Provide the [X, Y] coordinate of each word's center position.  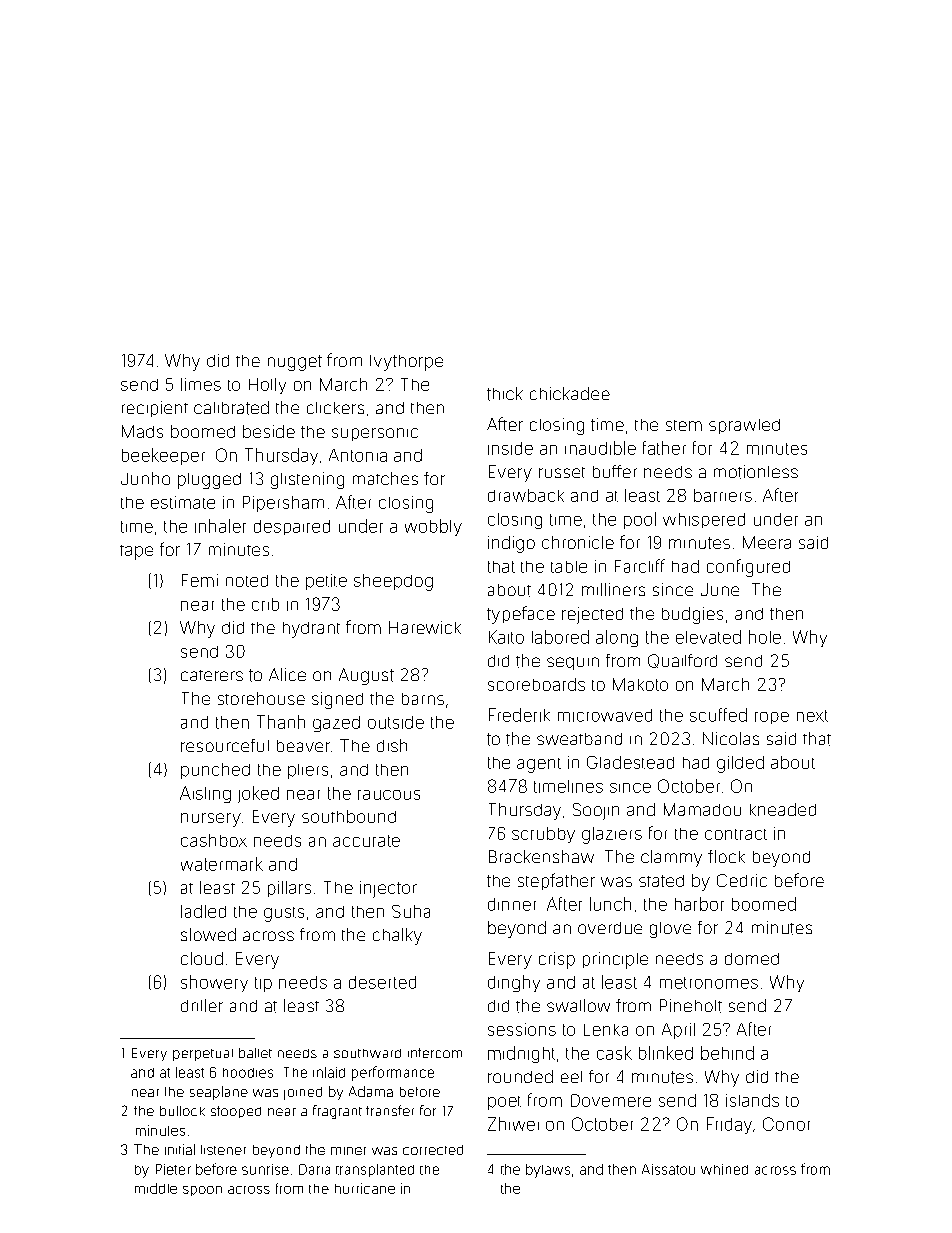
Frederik [519, 715]
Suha [411, 911]
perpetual [203, 1055]
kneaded [783, 809]
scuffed [718, 715]
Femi [200, 580]
